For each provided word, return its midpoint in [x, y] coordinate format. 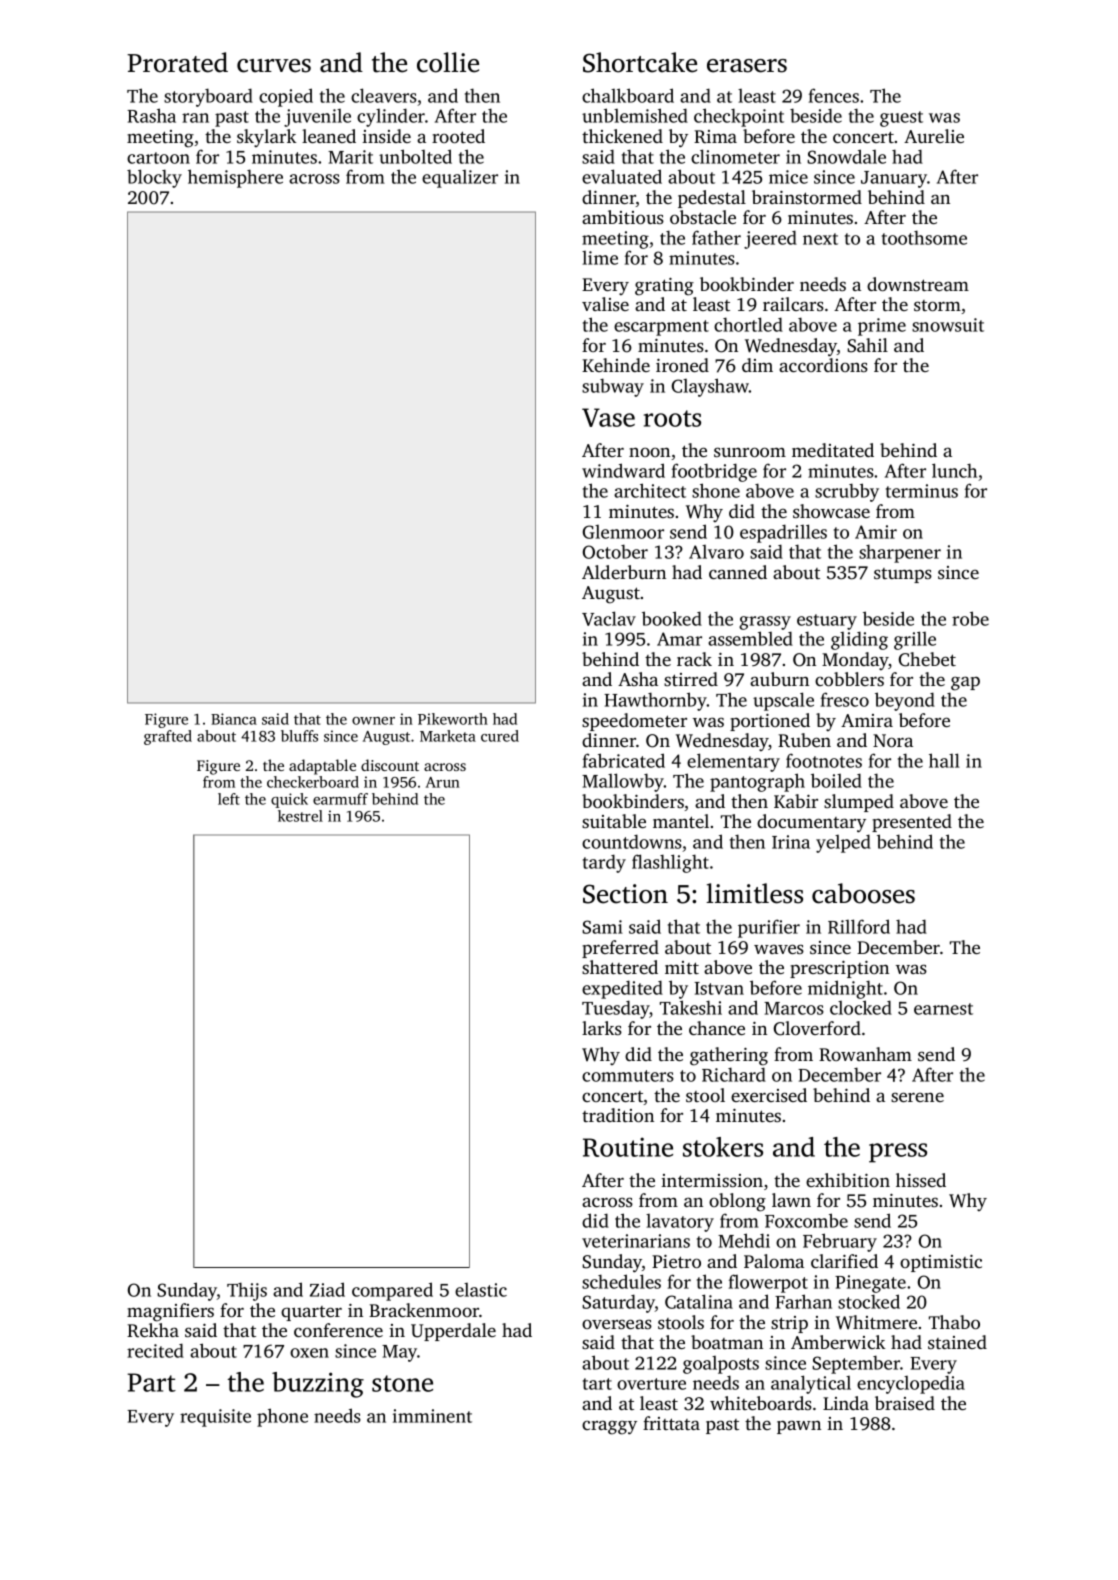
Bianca [234, 719]
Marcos [794, 1008]
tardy [604, 863]
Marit [350, 157]
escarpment [661, 328]
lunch [954, 470]
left [229, 799]
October [615, 551]
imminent [432, 1416]
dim [757, 365]
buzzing [318, 1385]
